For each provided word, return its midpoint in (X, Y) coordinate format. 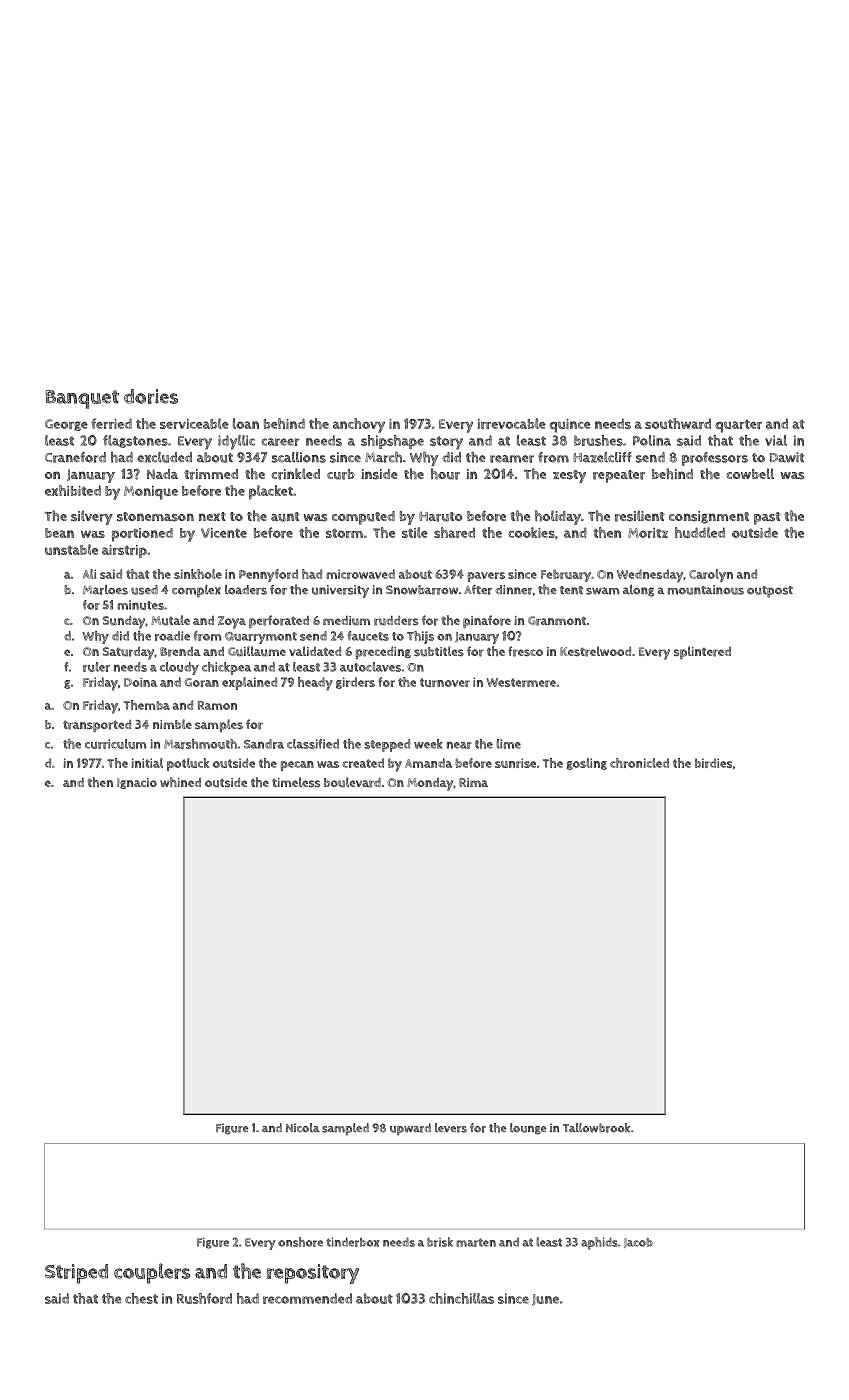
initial (147, 763)
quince (570, 426)
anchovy (359, 425)
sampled (345, 1129)
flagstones (135, 441)
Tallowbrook (596, 1128)
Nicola (303, 1127)
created (363, 763)
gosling (587, 764)
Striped (76, 1274)
